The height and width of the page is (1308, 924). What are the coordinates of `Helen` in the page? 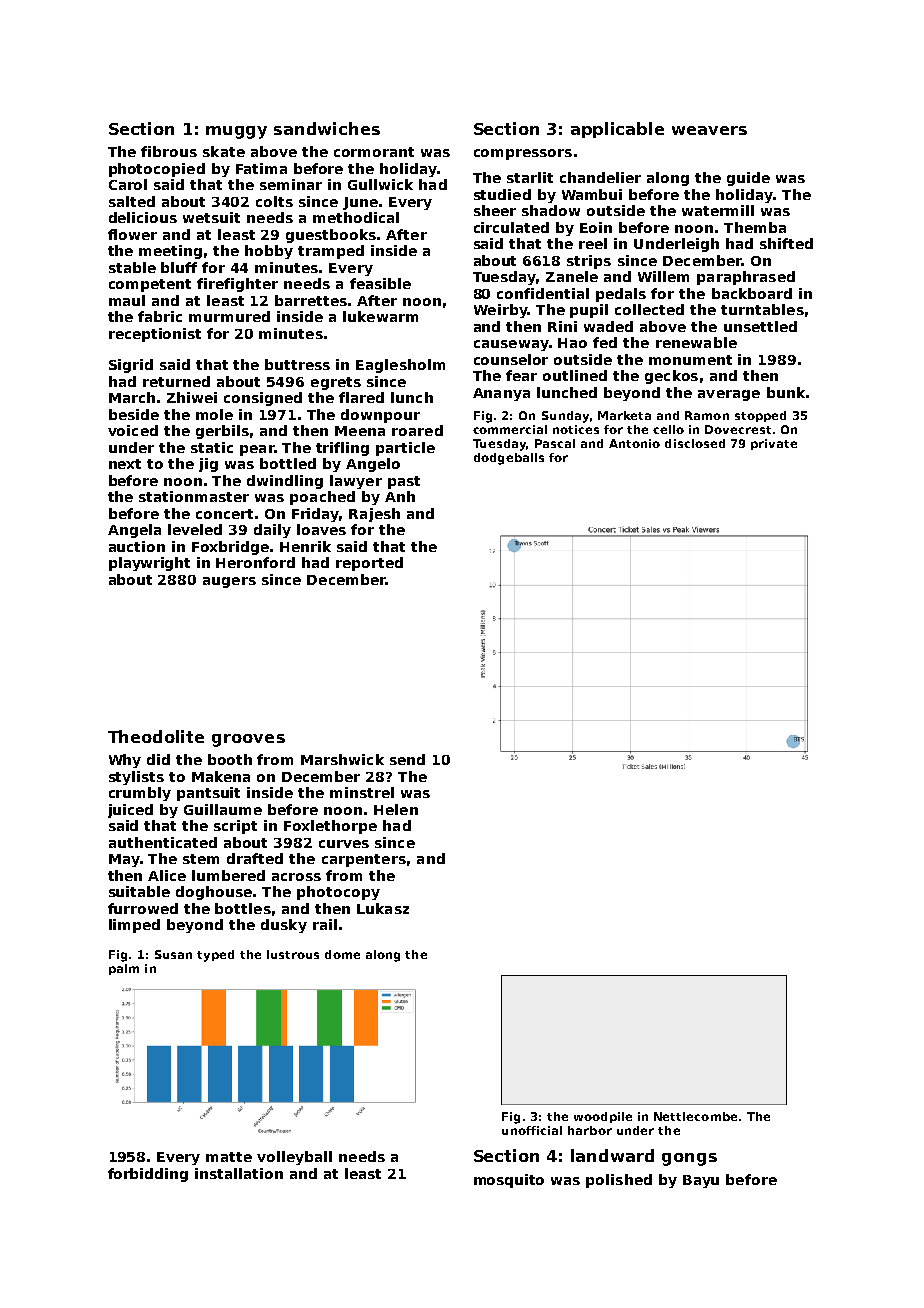 It's located at (396, 809).
